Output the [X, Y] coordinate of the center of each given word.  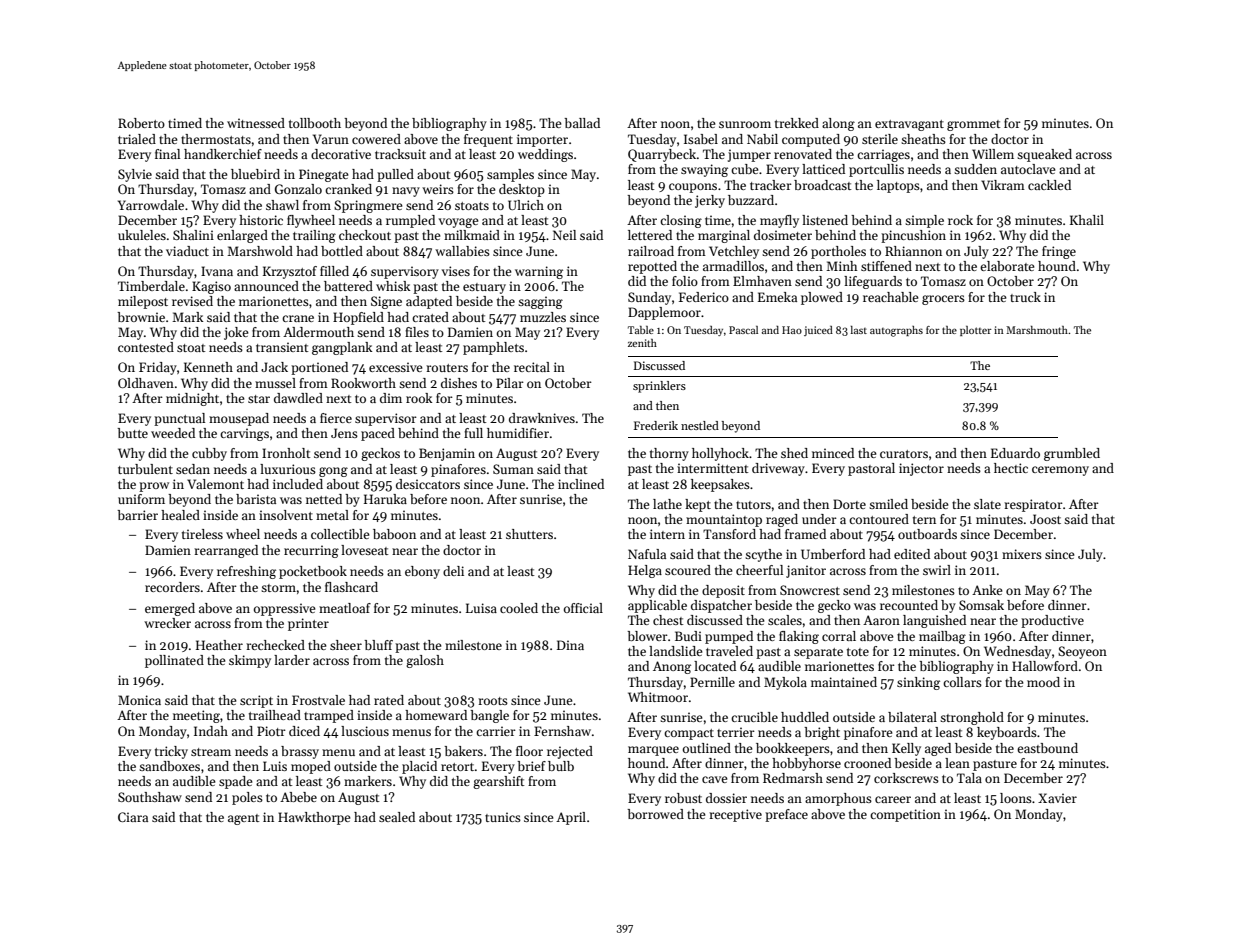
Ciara [133, 817]
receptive [735, 815]
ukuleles [142, 235]
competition [905, 815]
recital [532, 367]
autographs [896, 331]
